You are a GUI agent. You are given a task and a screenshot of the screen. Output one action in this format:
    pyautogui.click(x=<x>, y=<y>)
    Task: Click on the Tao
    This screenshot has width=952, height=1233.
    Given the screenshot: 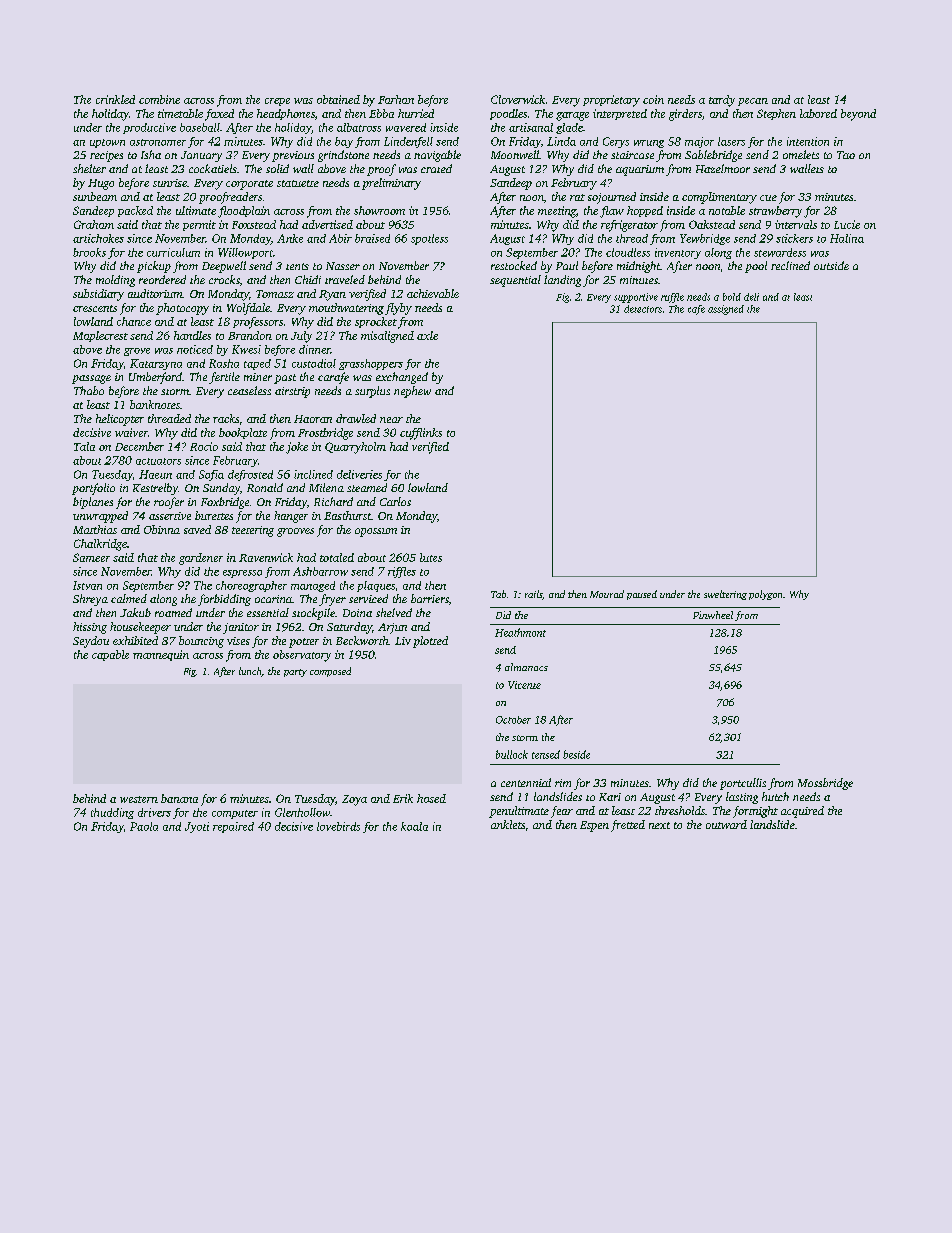 What is the action you would take?
    pyautogui.click(x=846, y=155)
